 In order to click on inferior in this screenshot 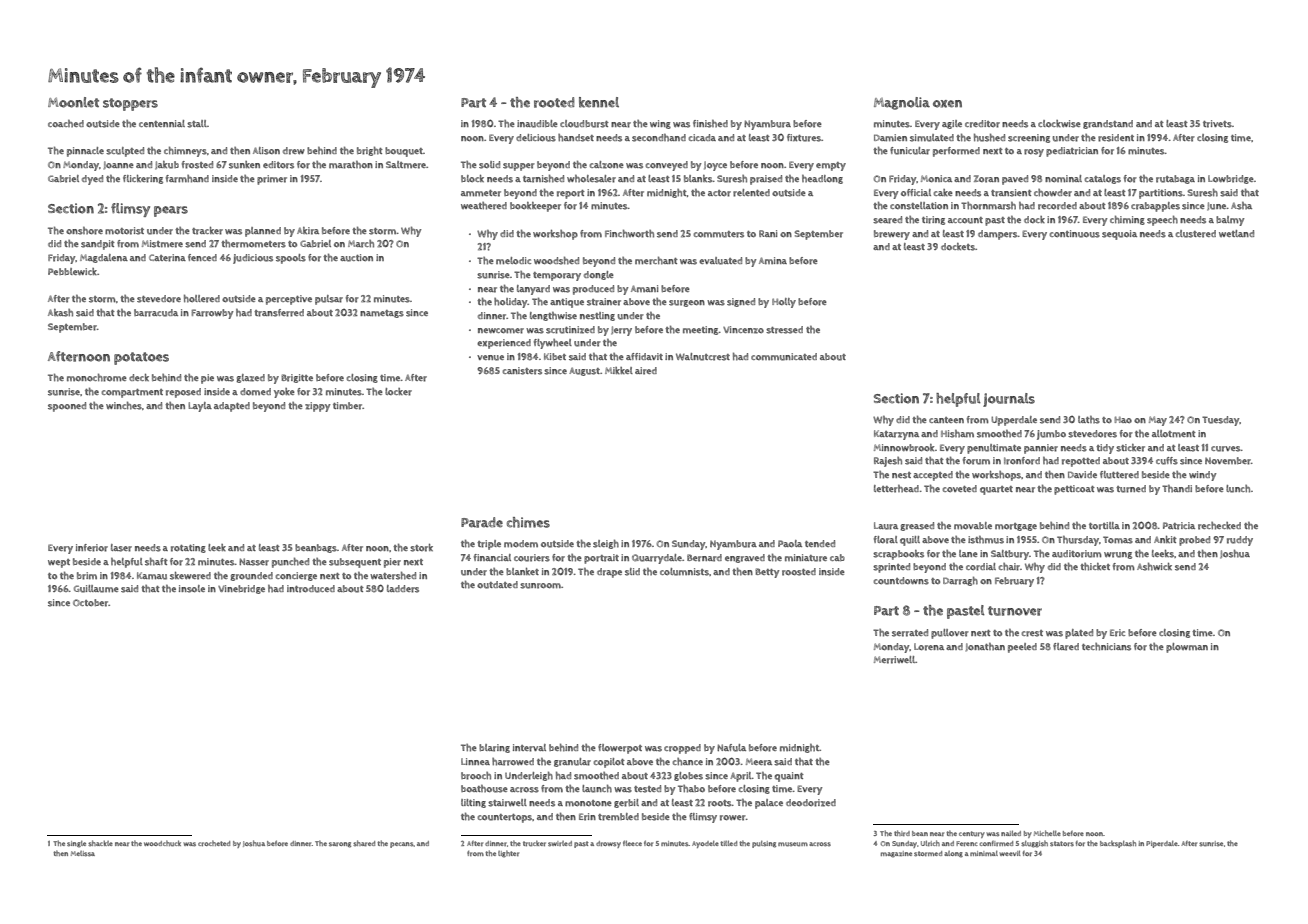, I will do `click(92, 548)`.
